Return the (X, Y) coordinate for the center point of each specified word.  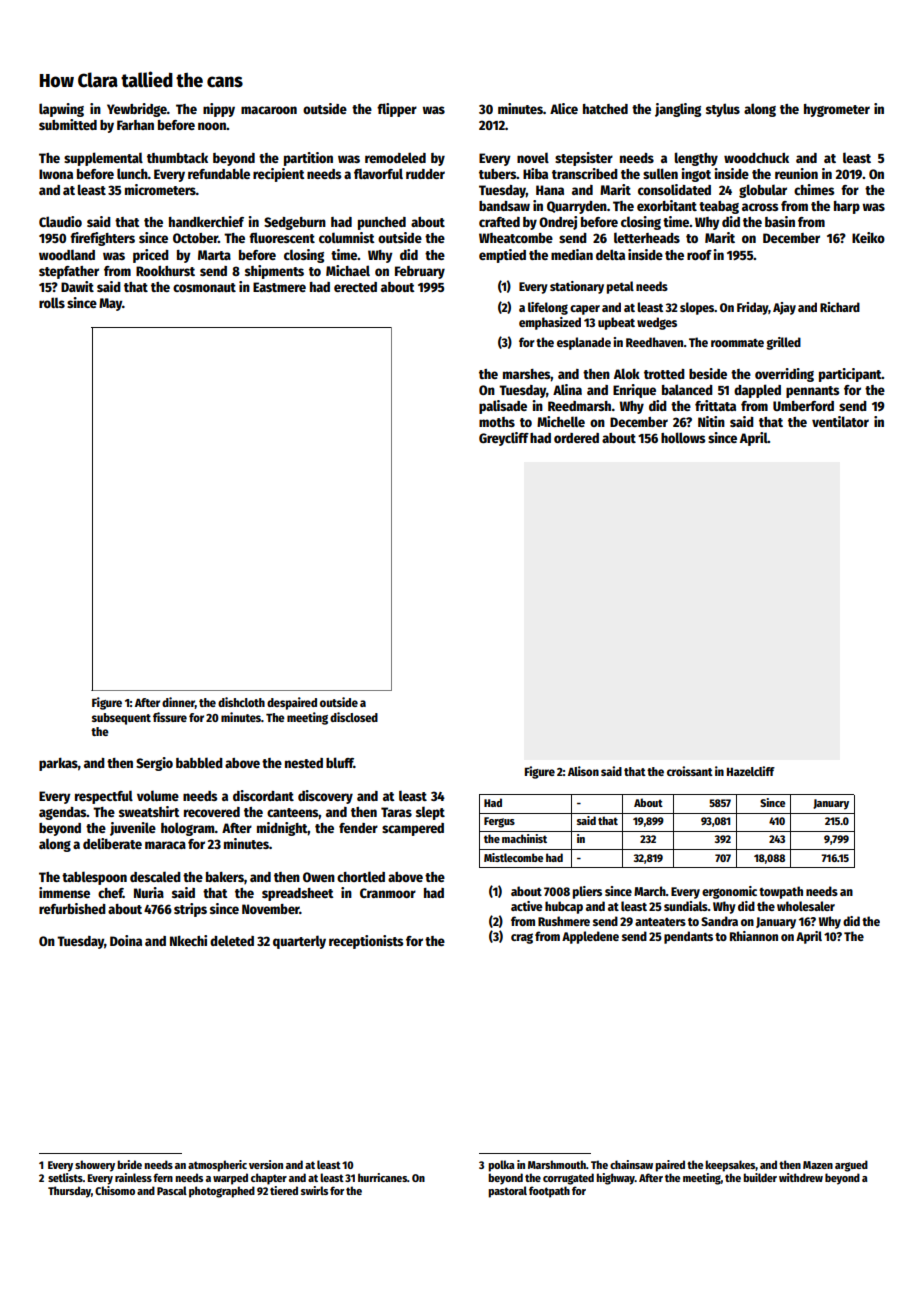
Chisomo (115, 1190)
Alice (564, 108)
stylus (723, 110)
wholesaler (806, 906)
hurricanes (382, 1177)
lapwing (61, 110)
